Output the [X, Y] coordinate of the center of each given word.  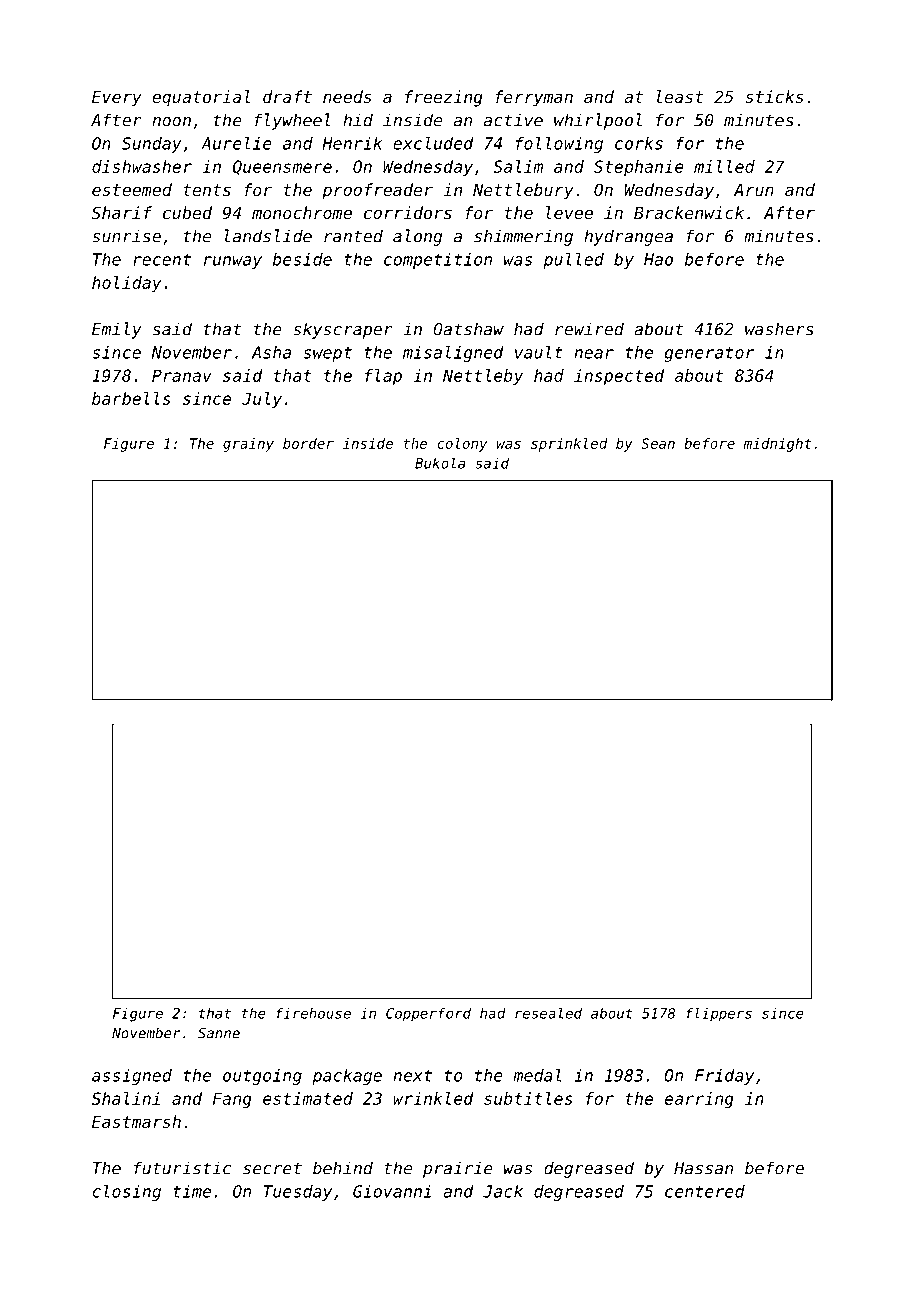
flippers [719, 1014]
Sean [658, 443]
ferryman [534, 98]
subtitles [528, 1098]
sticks [774, 96]
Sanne [219, 1033]
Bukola [440, 463]
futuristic [182, 1168]
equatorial [201, 98]
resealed [548, 1013]
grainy [248, 445]
